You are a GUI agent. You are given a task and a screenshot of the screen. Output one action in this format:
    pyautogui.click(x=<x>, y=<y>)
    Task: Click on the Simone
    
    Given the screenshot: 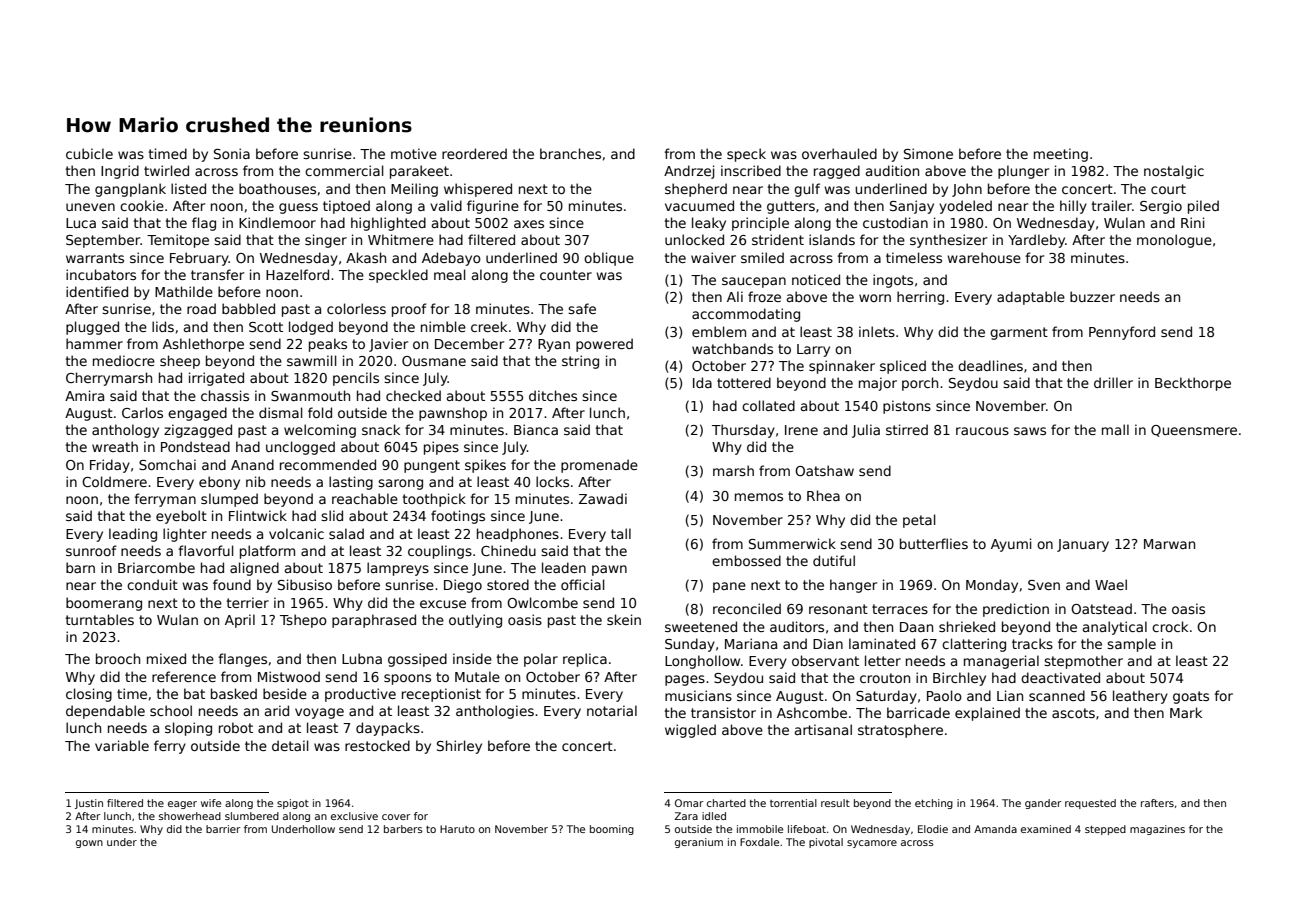 What is the action you would take?
    pyautogui.click(x=928, y=153)
